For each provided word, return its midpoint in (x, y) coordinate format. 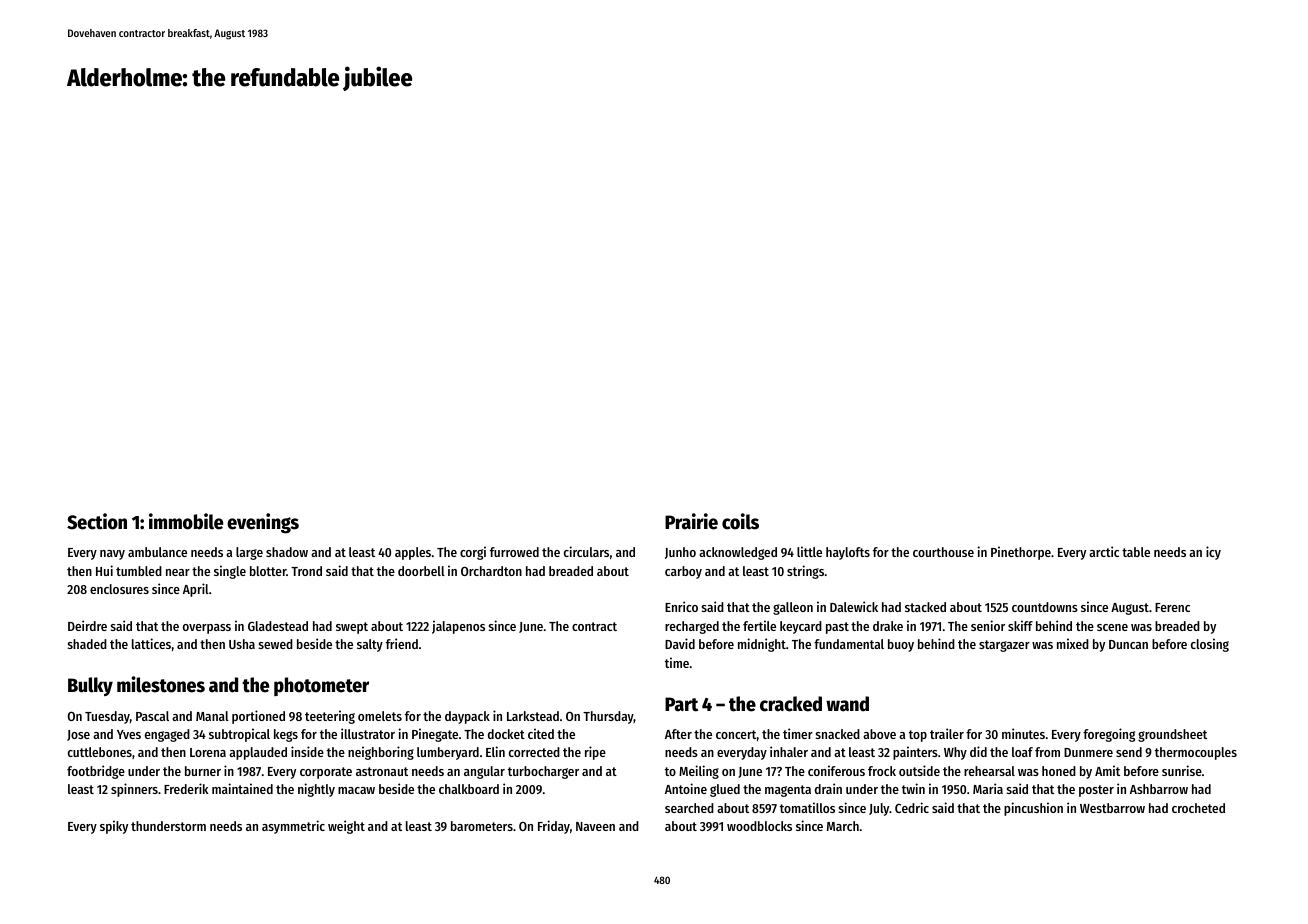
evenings (263, 523)
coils (740, 521)
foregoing (1109, 735)
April (196, 590)
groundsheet (1172, 735)
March (843, 826)
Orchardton (491, 571)
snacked (838, 734)
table (1136, 552)
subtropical (239, 735)
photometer (321, 686)
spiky (114, 827)
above (879, 734)
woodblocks (759, 826)
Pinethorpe (1021, 553)
